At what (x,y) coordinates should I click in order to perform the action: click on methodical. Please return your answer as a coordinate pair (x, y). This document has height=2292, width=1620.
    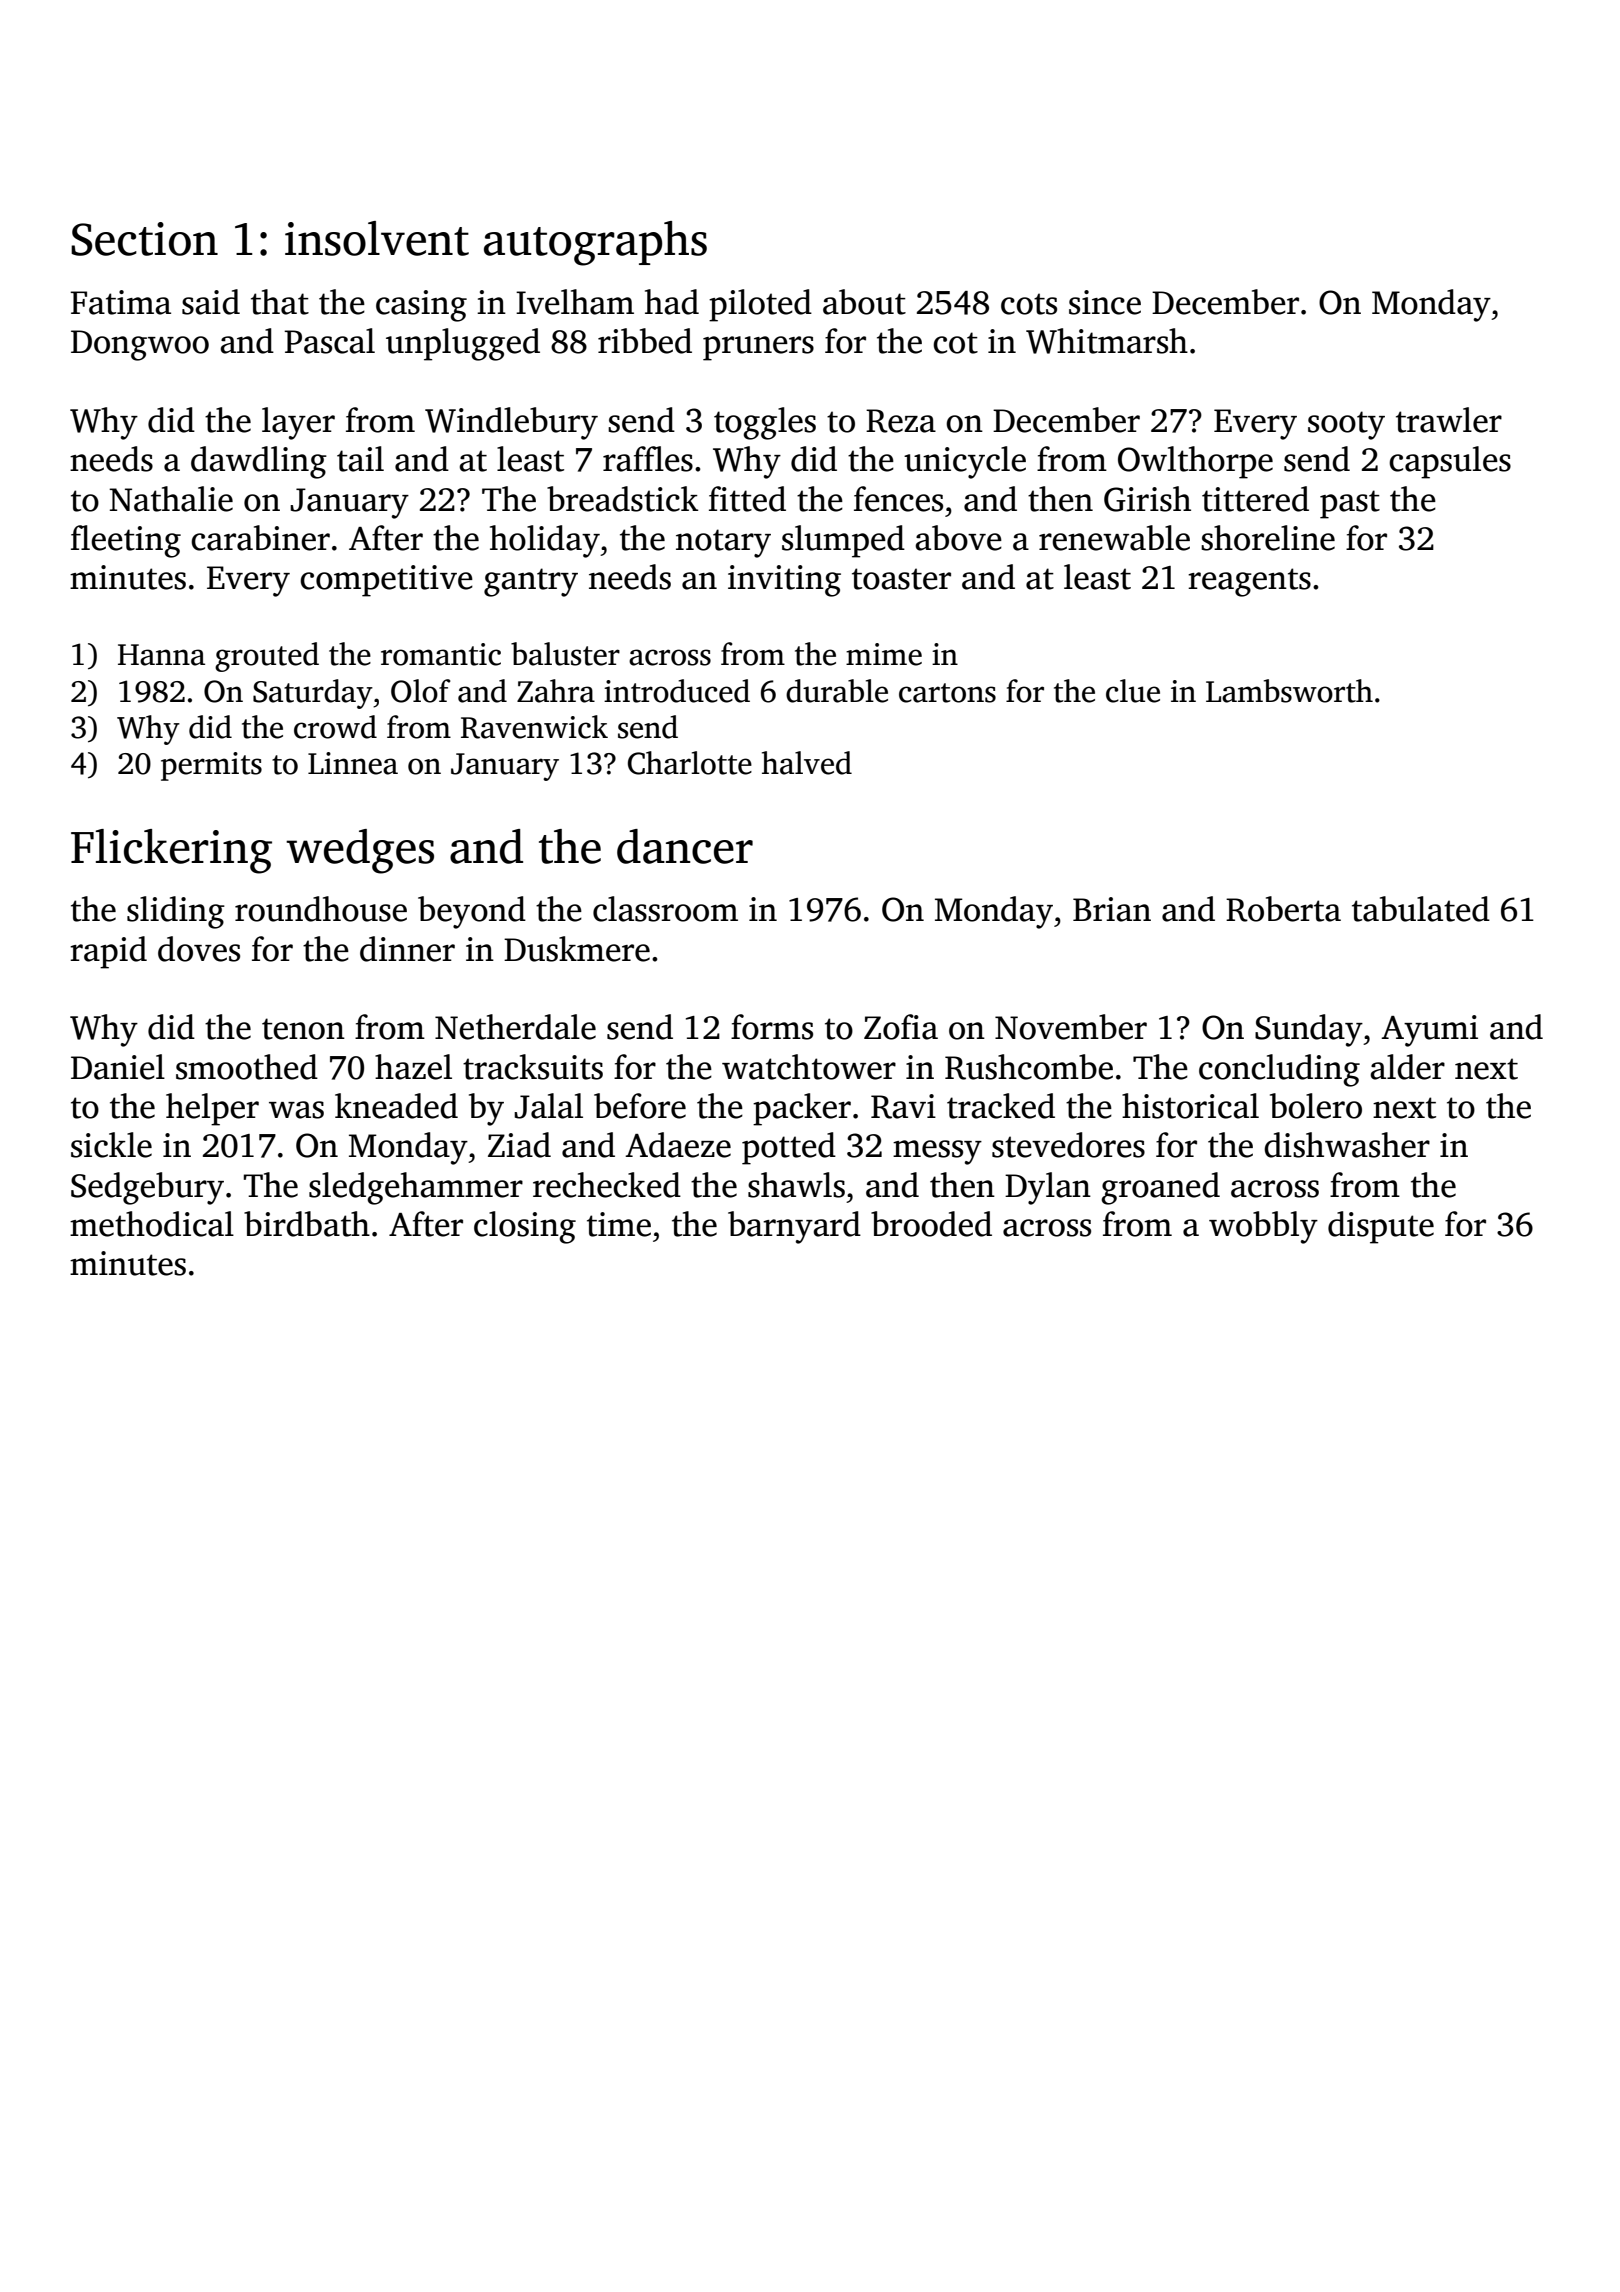
    Looking at the image, I should click on (152, 1224).
